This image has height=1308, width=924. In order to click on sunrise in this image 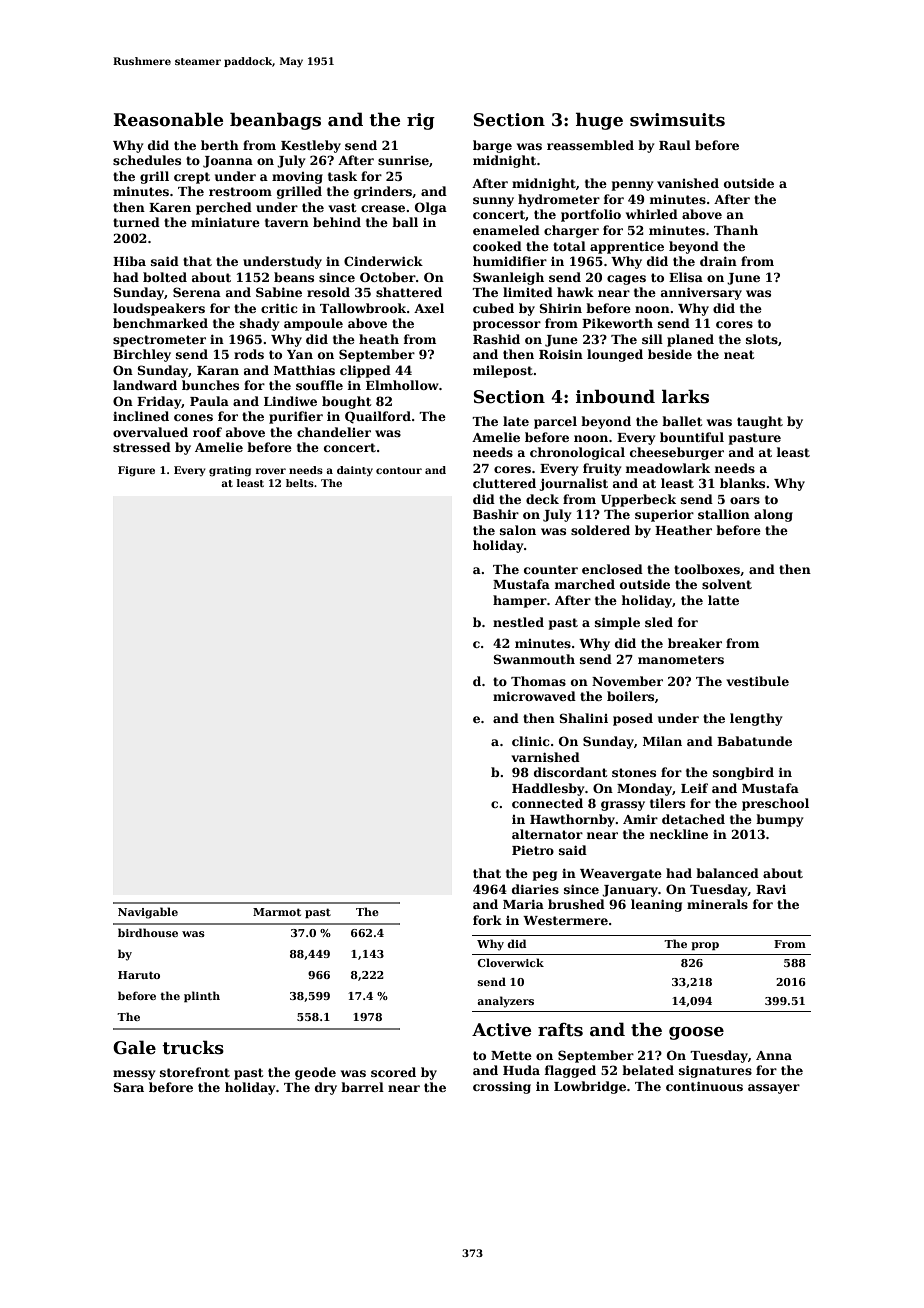, I will do `click(403, 160)`.
